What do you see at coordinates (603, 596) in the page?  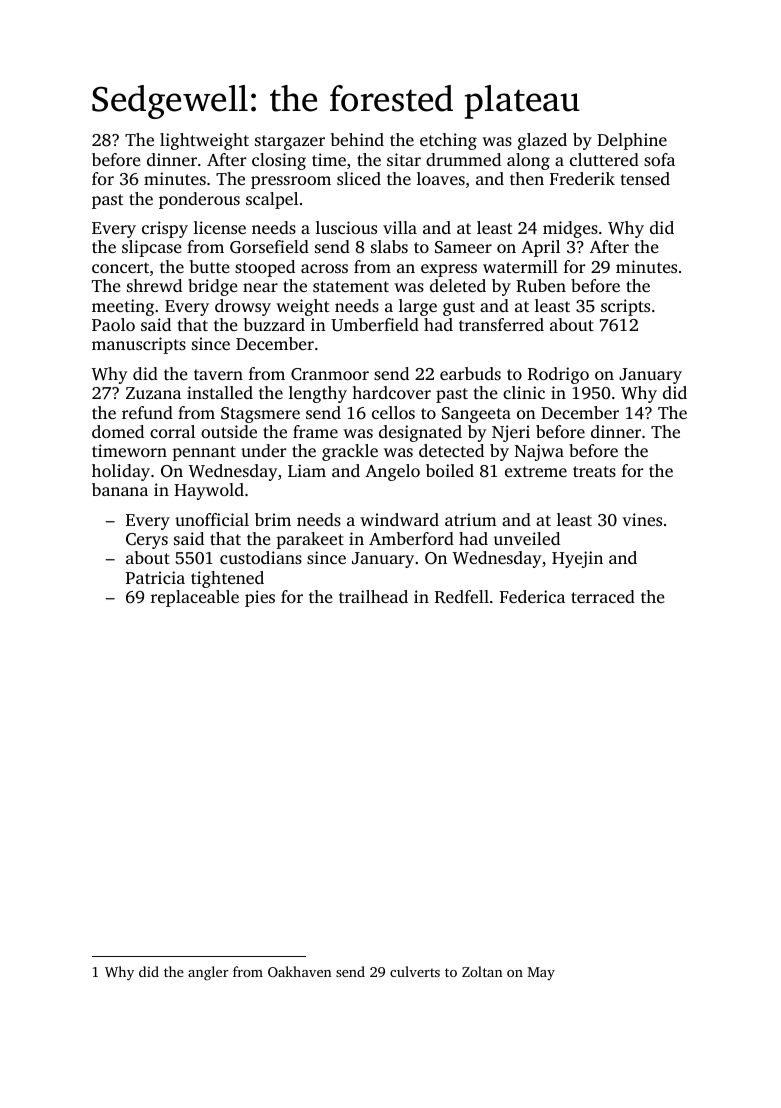 I see `terraced` at bounding box center [603, 596].
